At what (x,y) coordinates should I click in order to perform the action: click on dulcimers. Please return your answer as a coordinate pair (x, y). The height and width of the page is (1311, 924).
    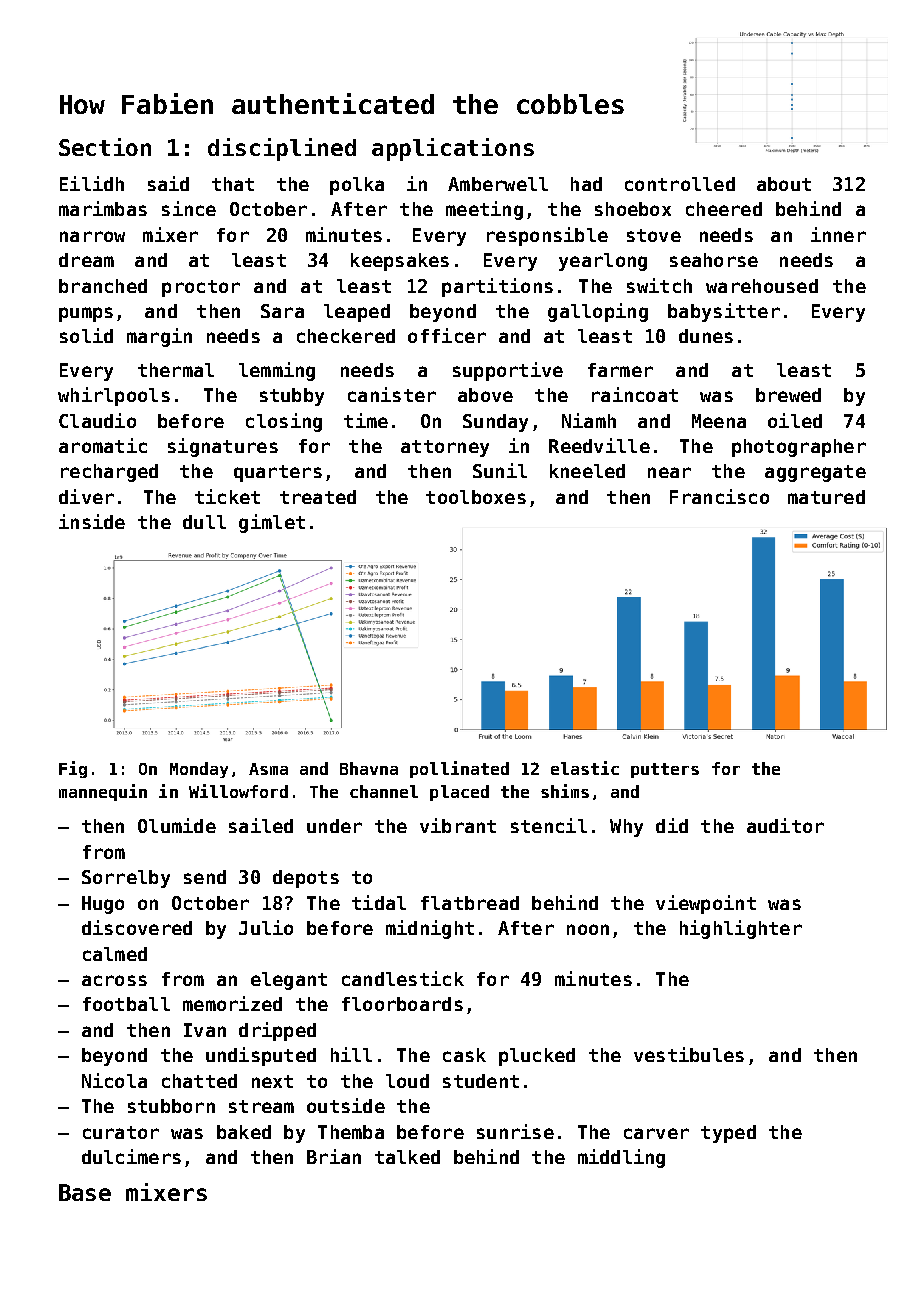
    Looking at the image, I should click on (131, 1156).
